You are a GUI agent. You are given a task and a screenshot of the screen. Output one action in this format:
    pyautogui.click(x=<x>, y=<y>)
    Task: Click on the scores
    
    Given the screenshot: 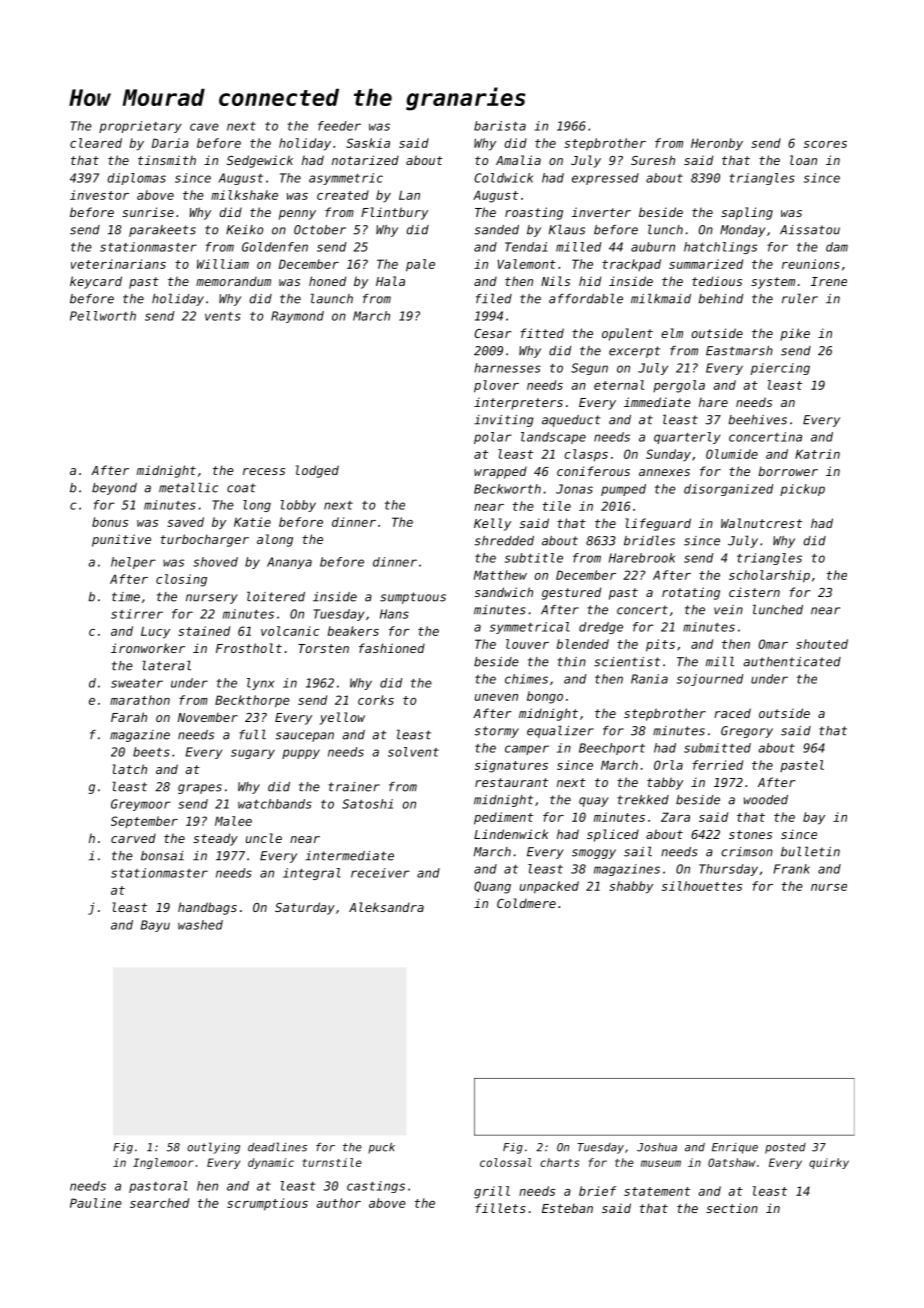 What is the action you would take?
    pyautogui.click(x=825, y=144)
